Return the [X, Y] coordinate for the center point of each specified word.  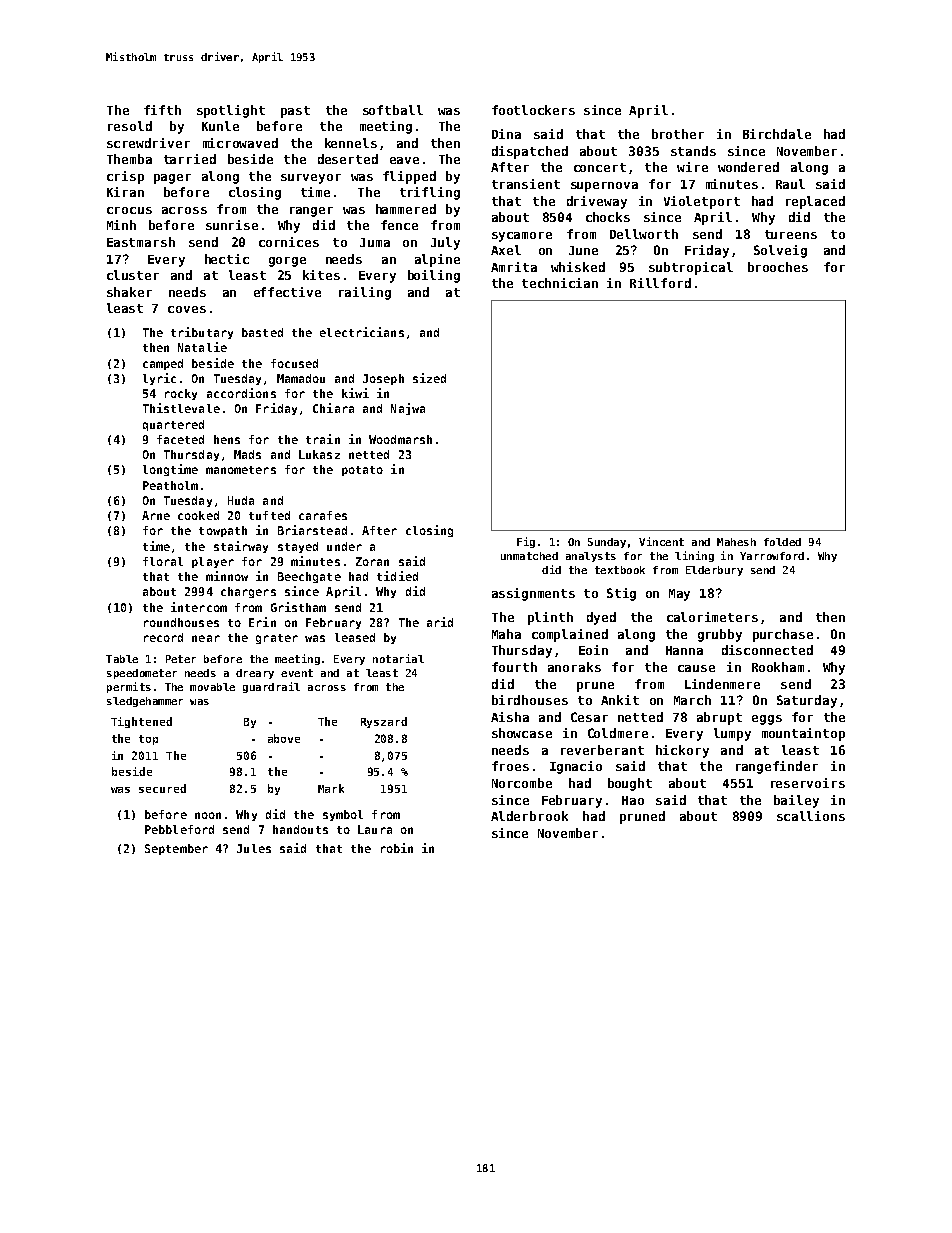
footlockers [533, 110]
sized [429, 378]
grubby [720, 635]
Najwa [408, 409]
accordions [241, 393]
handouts [300, 829]
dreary [255, 674]
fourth [514, 667]
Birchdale [777, 134]
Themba [129, 159]
